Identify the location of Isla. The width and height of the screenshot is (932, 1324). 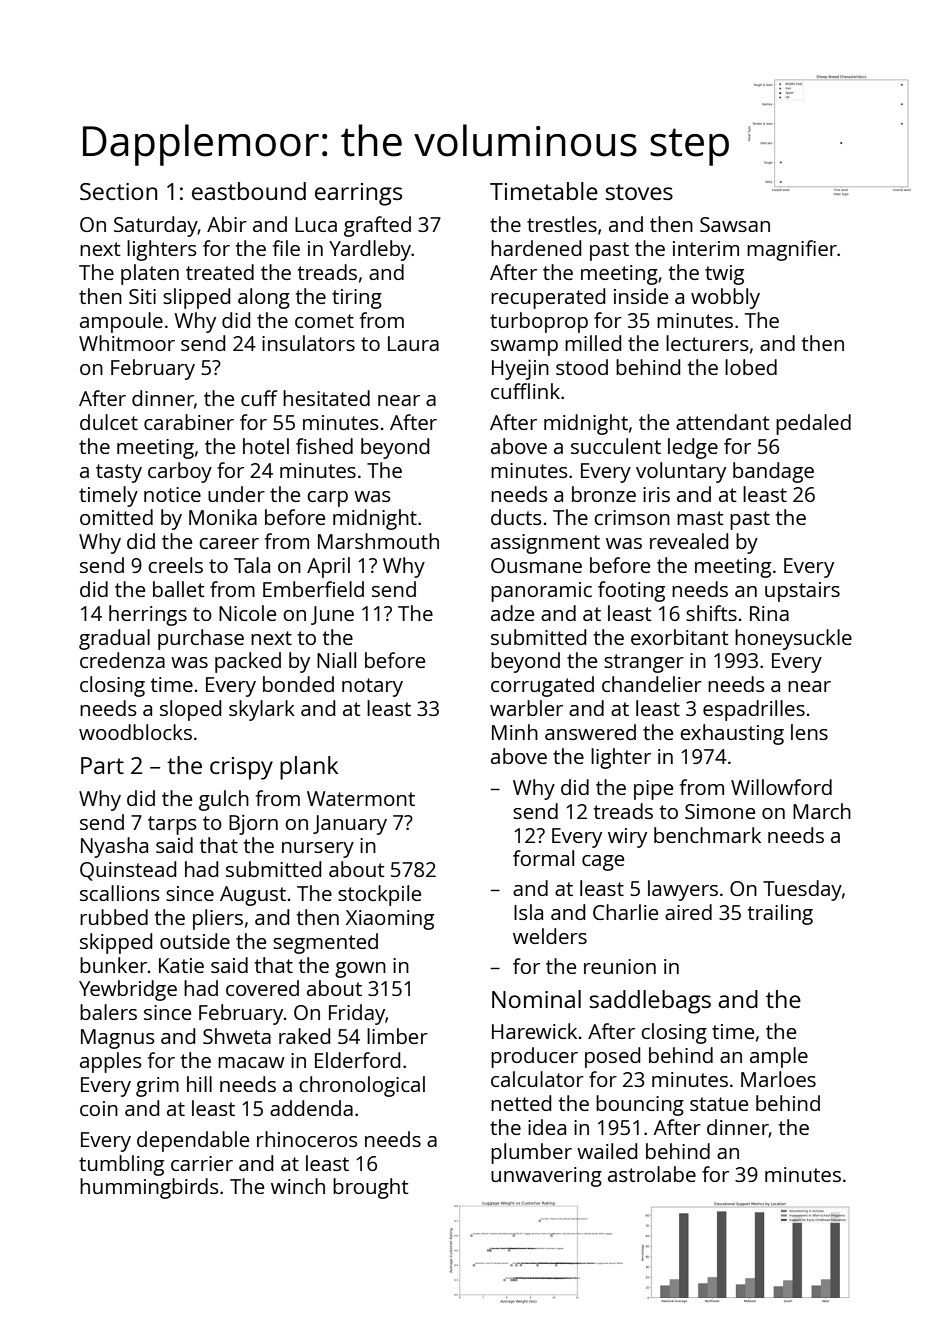
(528, 912).
